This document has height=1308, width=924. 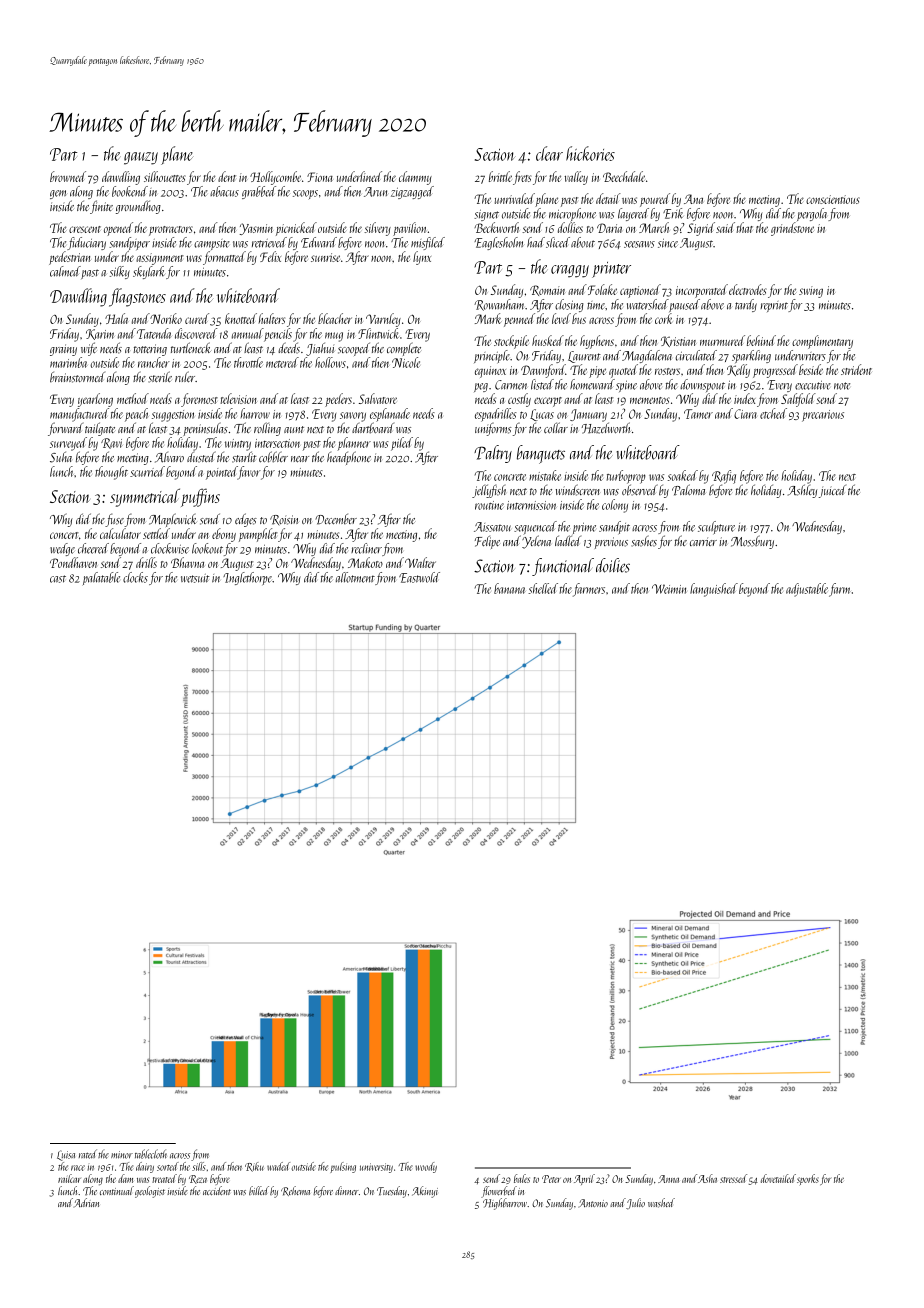 What do you see at coordinates (590, 153) in the document?
I see `hickories` at bounding box center [590, 153].
